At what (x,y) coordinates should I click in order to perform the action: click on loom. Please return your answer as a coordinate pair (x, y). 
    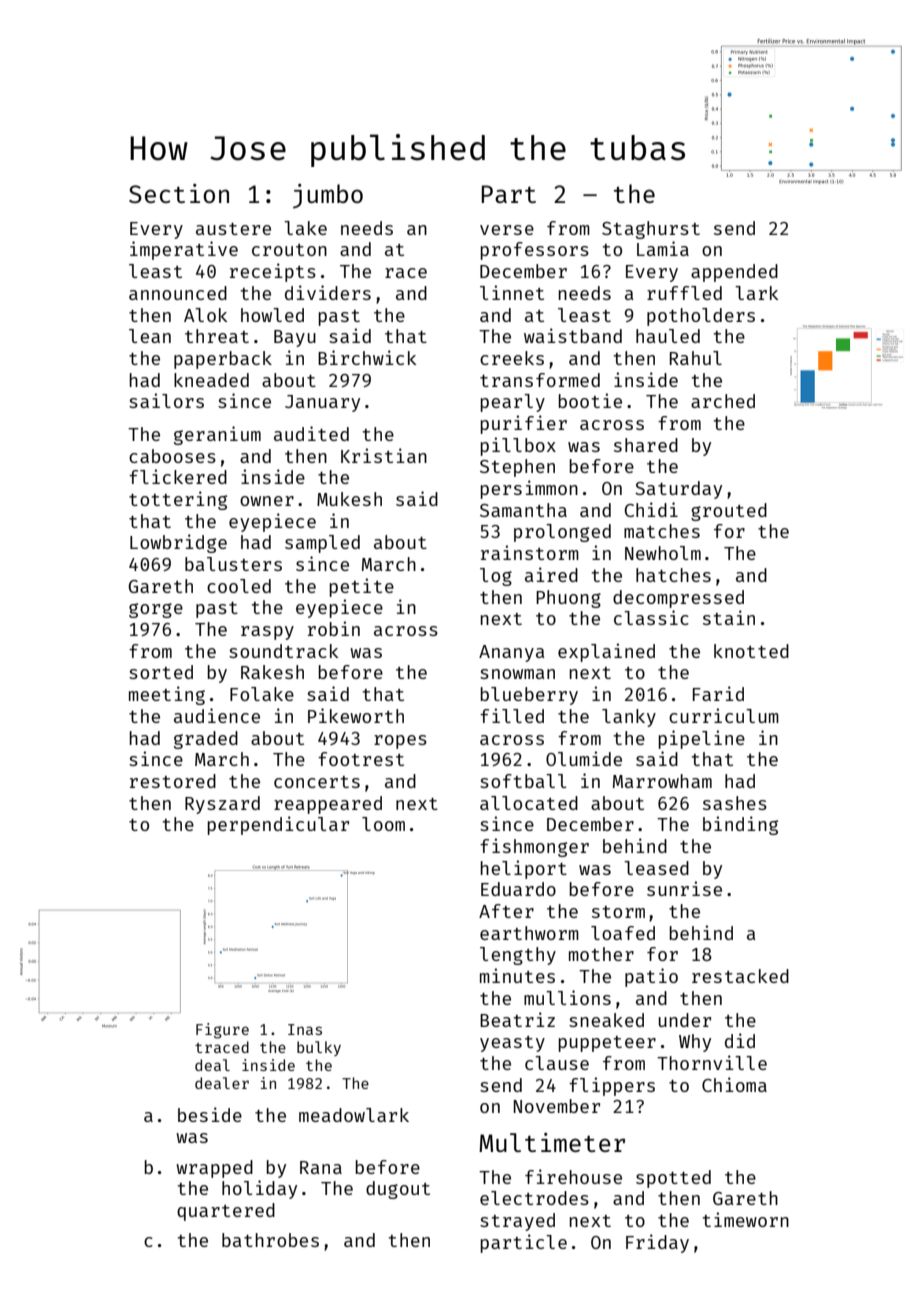
    Looking at the image, I should click on (383, 824).
